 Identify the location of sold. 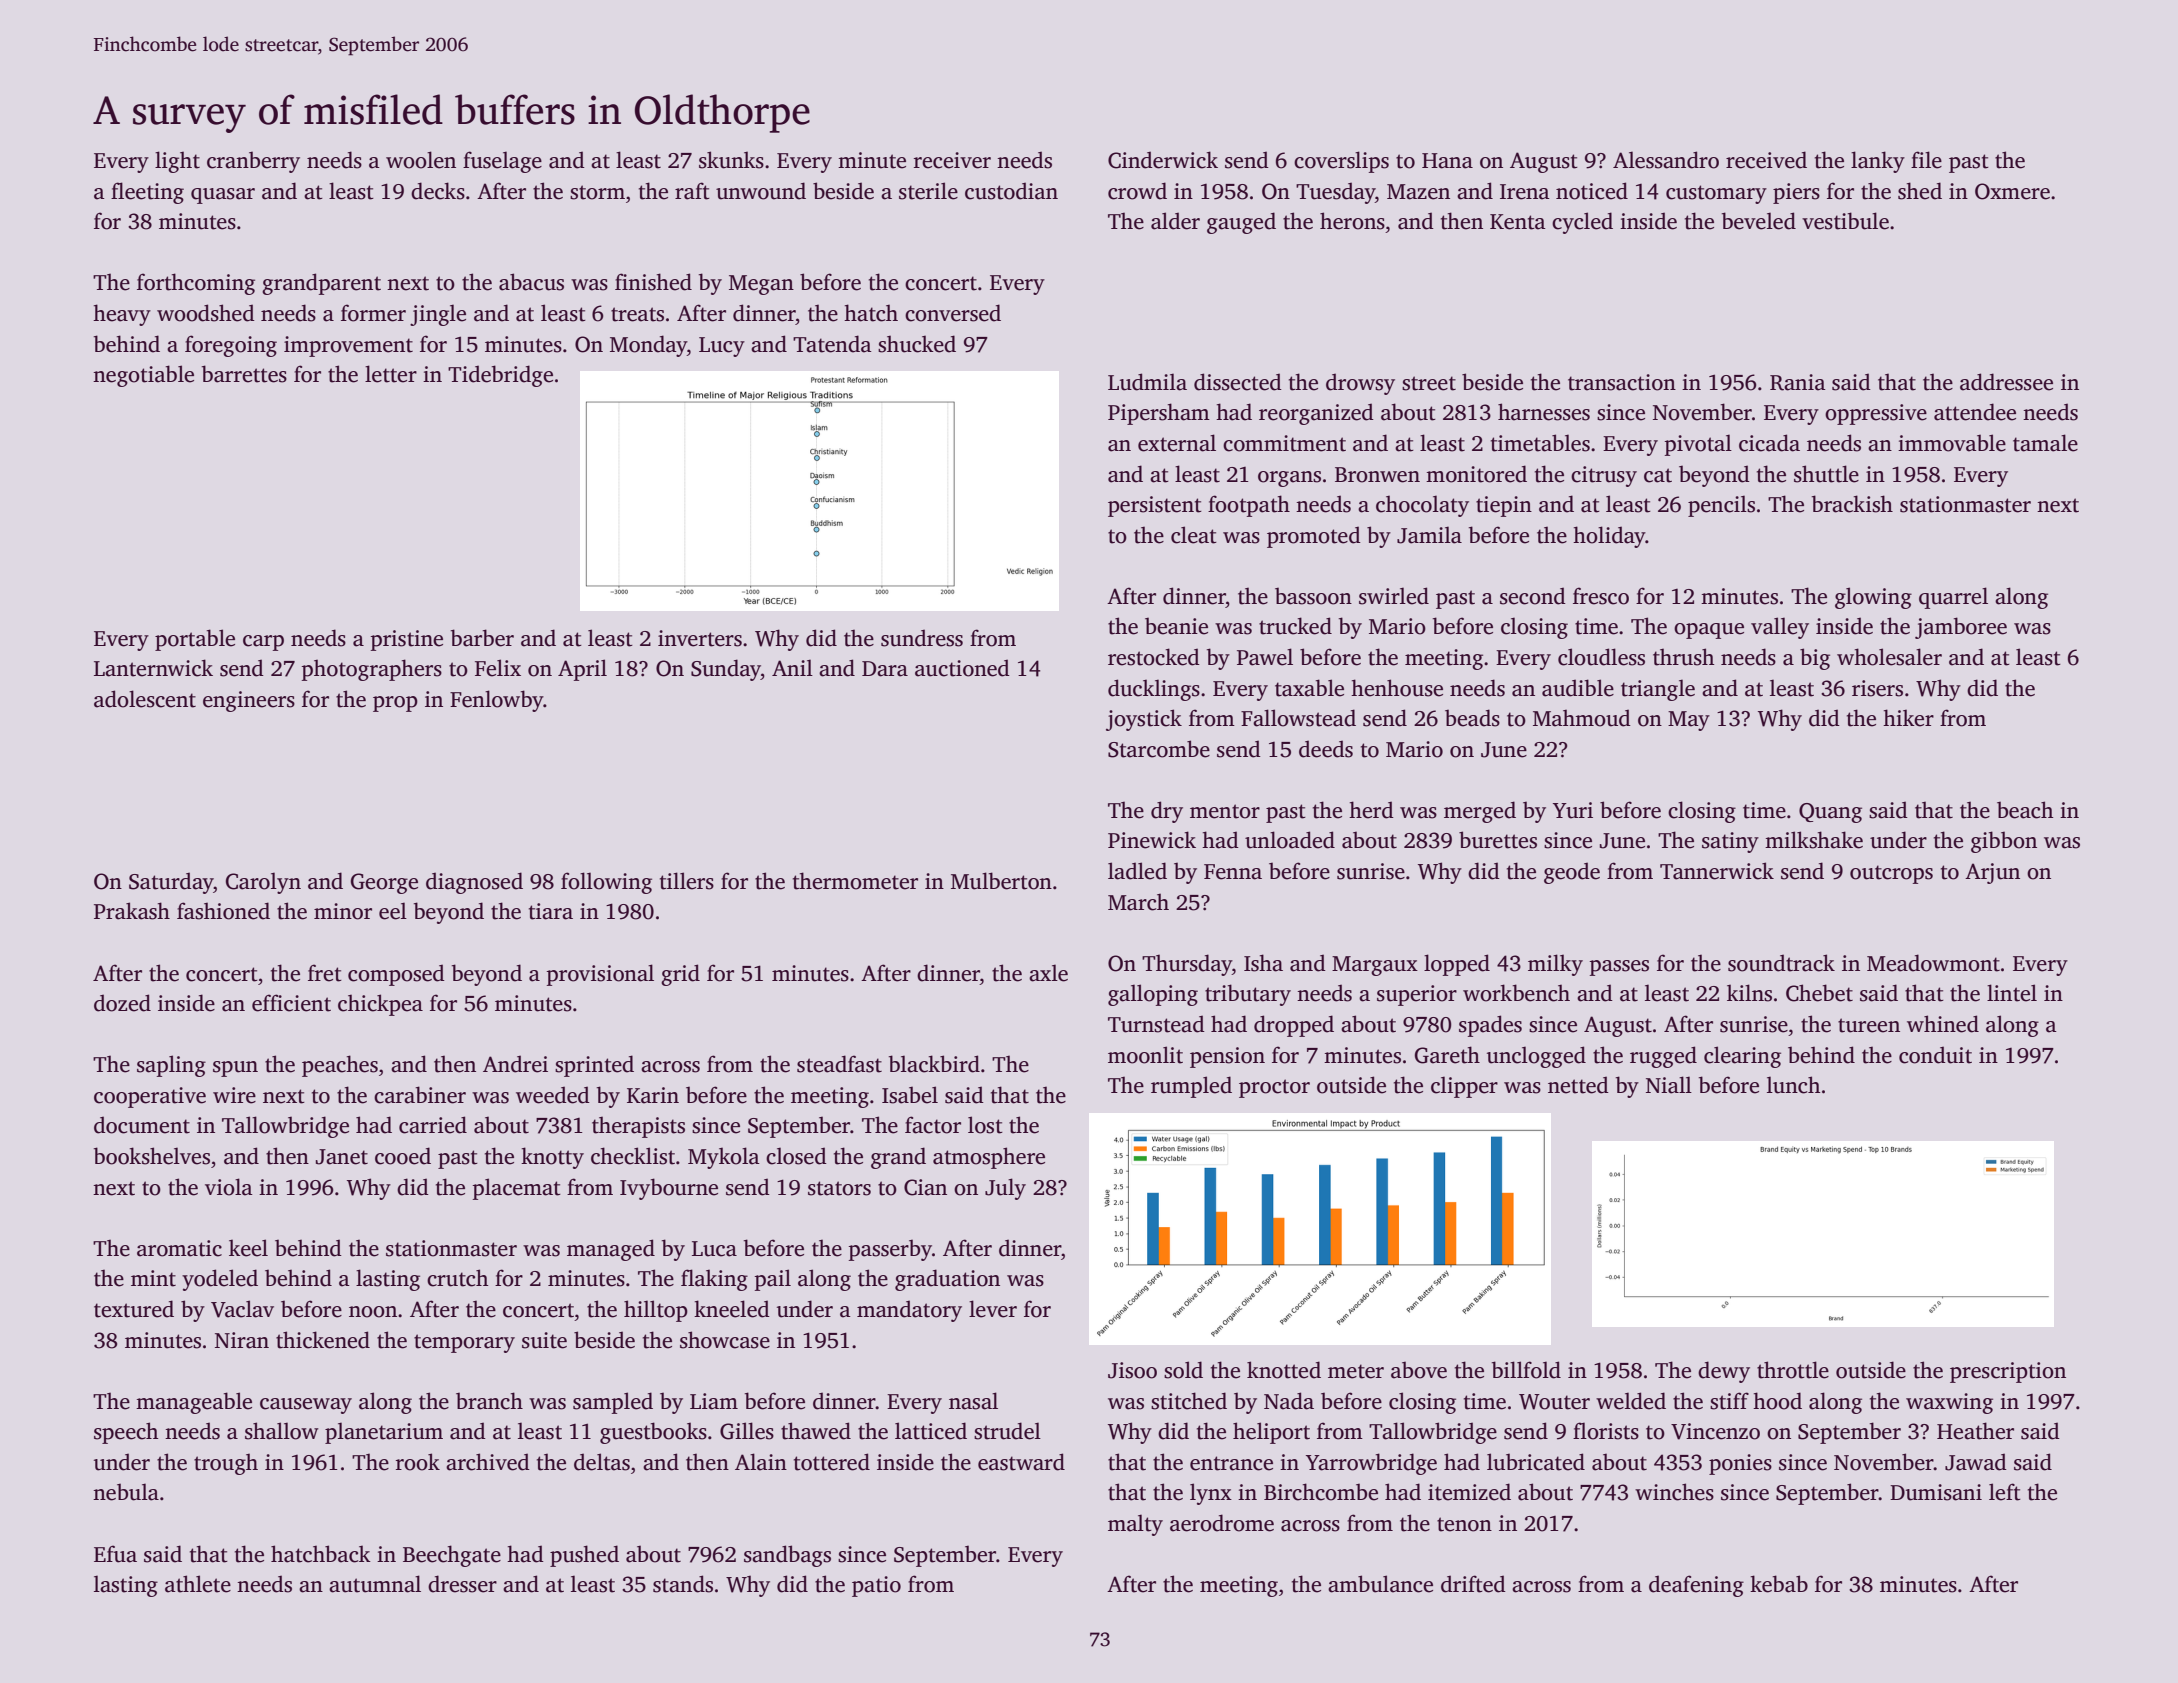
(1183, 1370).
